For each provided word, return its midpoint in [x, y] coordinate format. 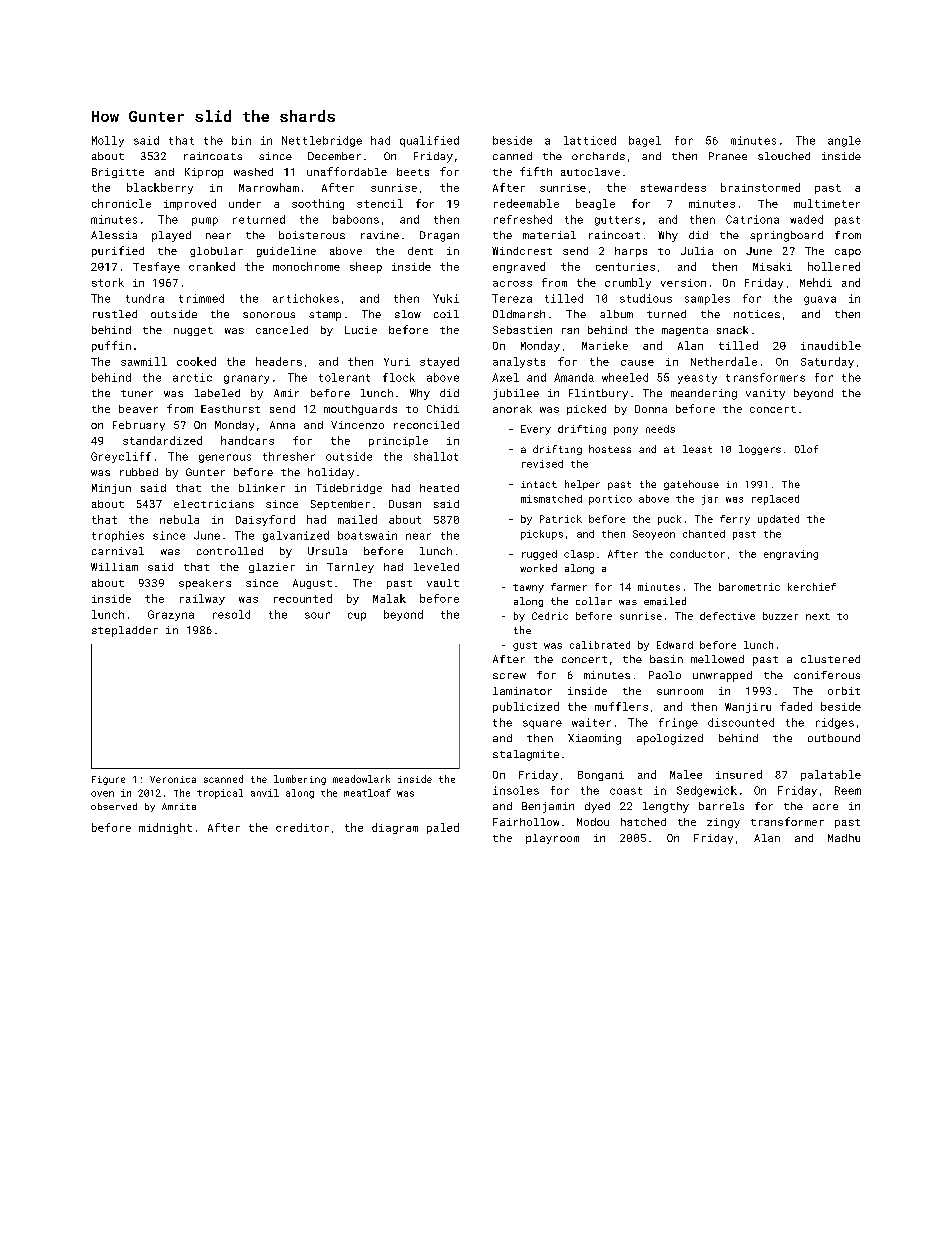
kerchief [812, 587]
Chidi [443, 409]
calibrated [600, 645]
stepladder [125, 631]
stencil [380, 203]
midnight [165, 828]
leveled [436, 567]
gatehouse [691, 485]
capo [848, 253]
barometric [749, 587]
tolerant [344, 377]
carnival [118, 551]
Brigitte [118, 173]
